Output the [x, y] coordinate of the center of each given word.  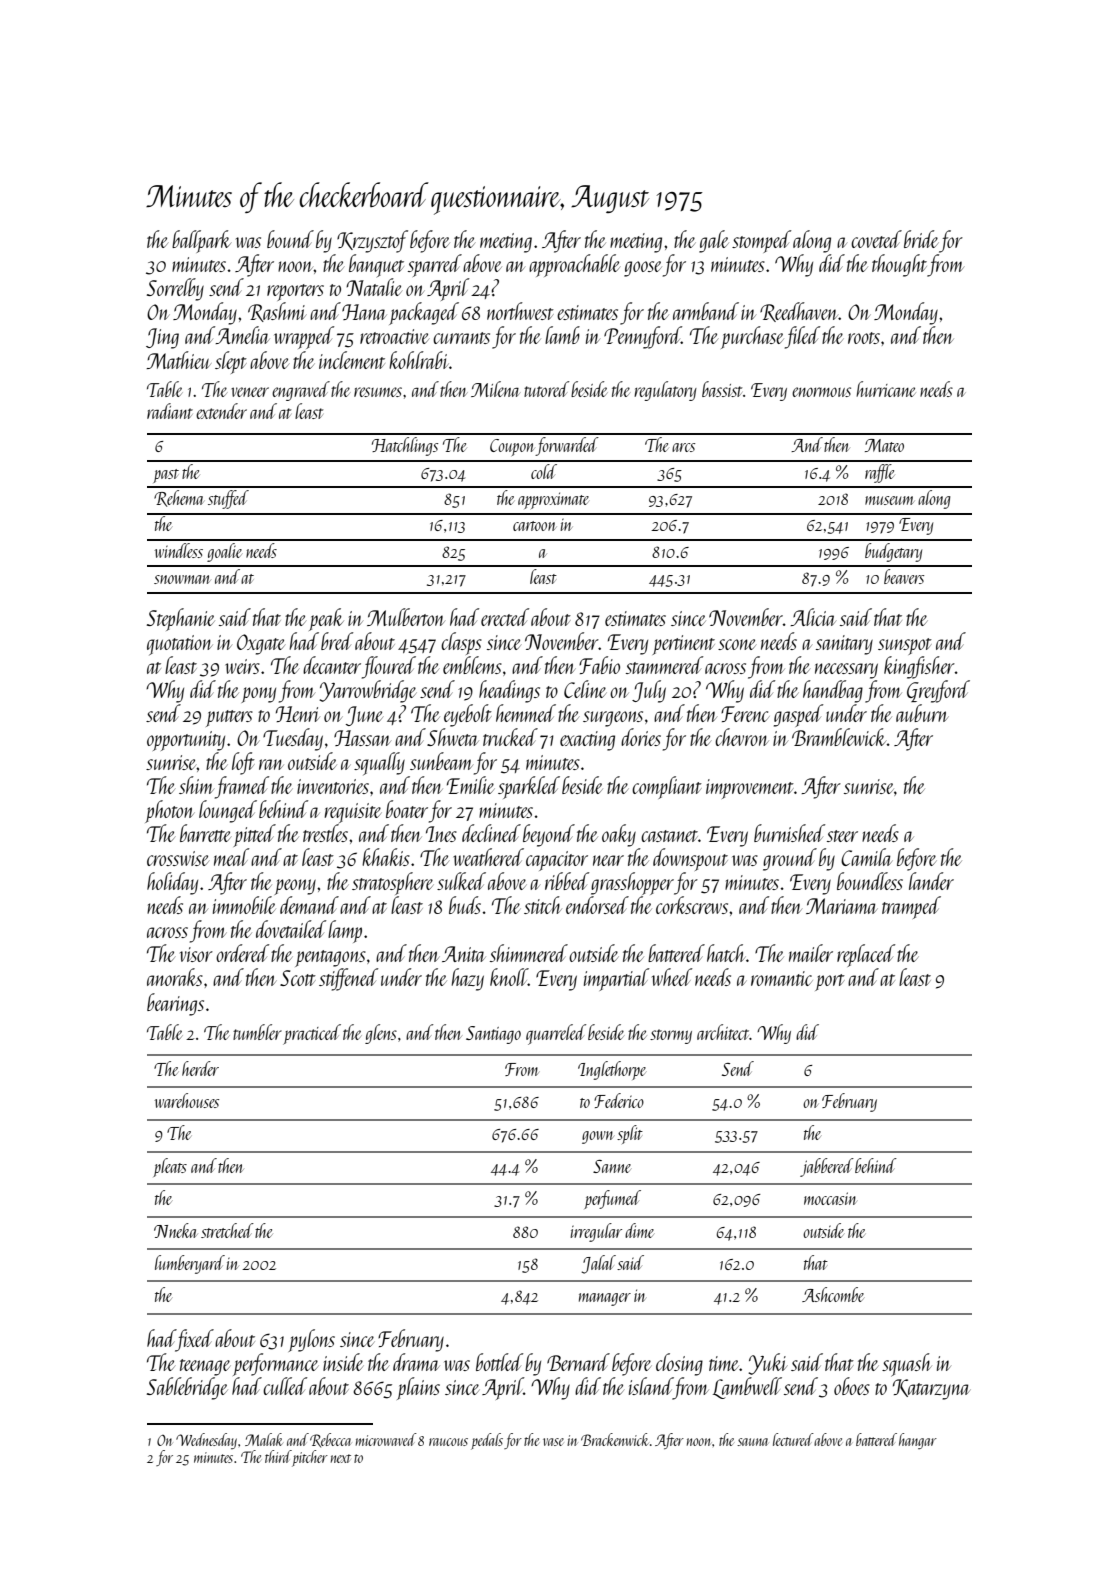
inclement [352, 360]
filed [802, 337]
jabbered [827, 1167]
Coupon [513, 447]
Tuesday [293, 739]
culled [285, 1386]
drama [416, 1362]
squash [907, 1365]
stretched [227, 1230]
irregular [596, 1232]
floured [389, 667]
